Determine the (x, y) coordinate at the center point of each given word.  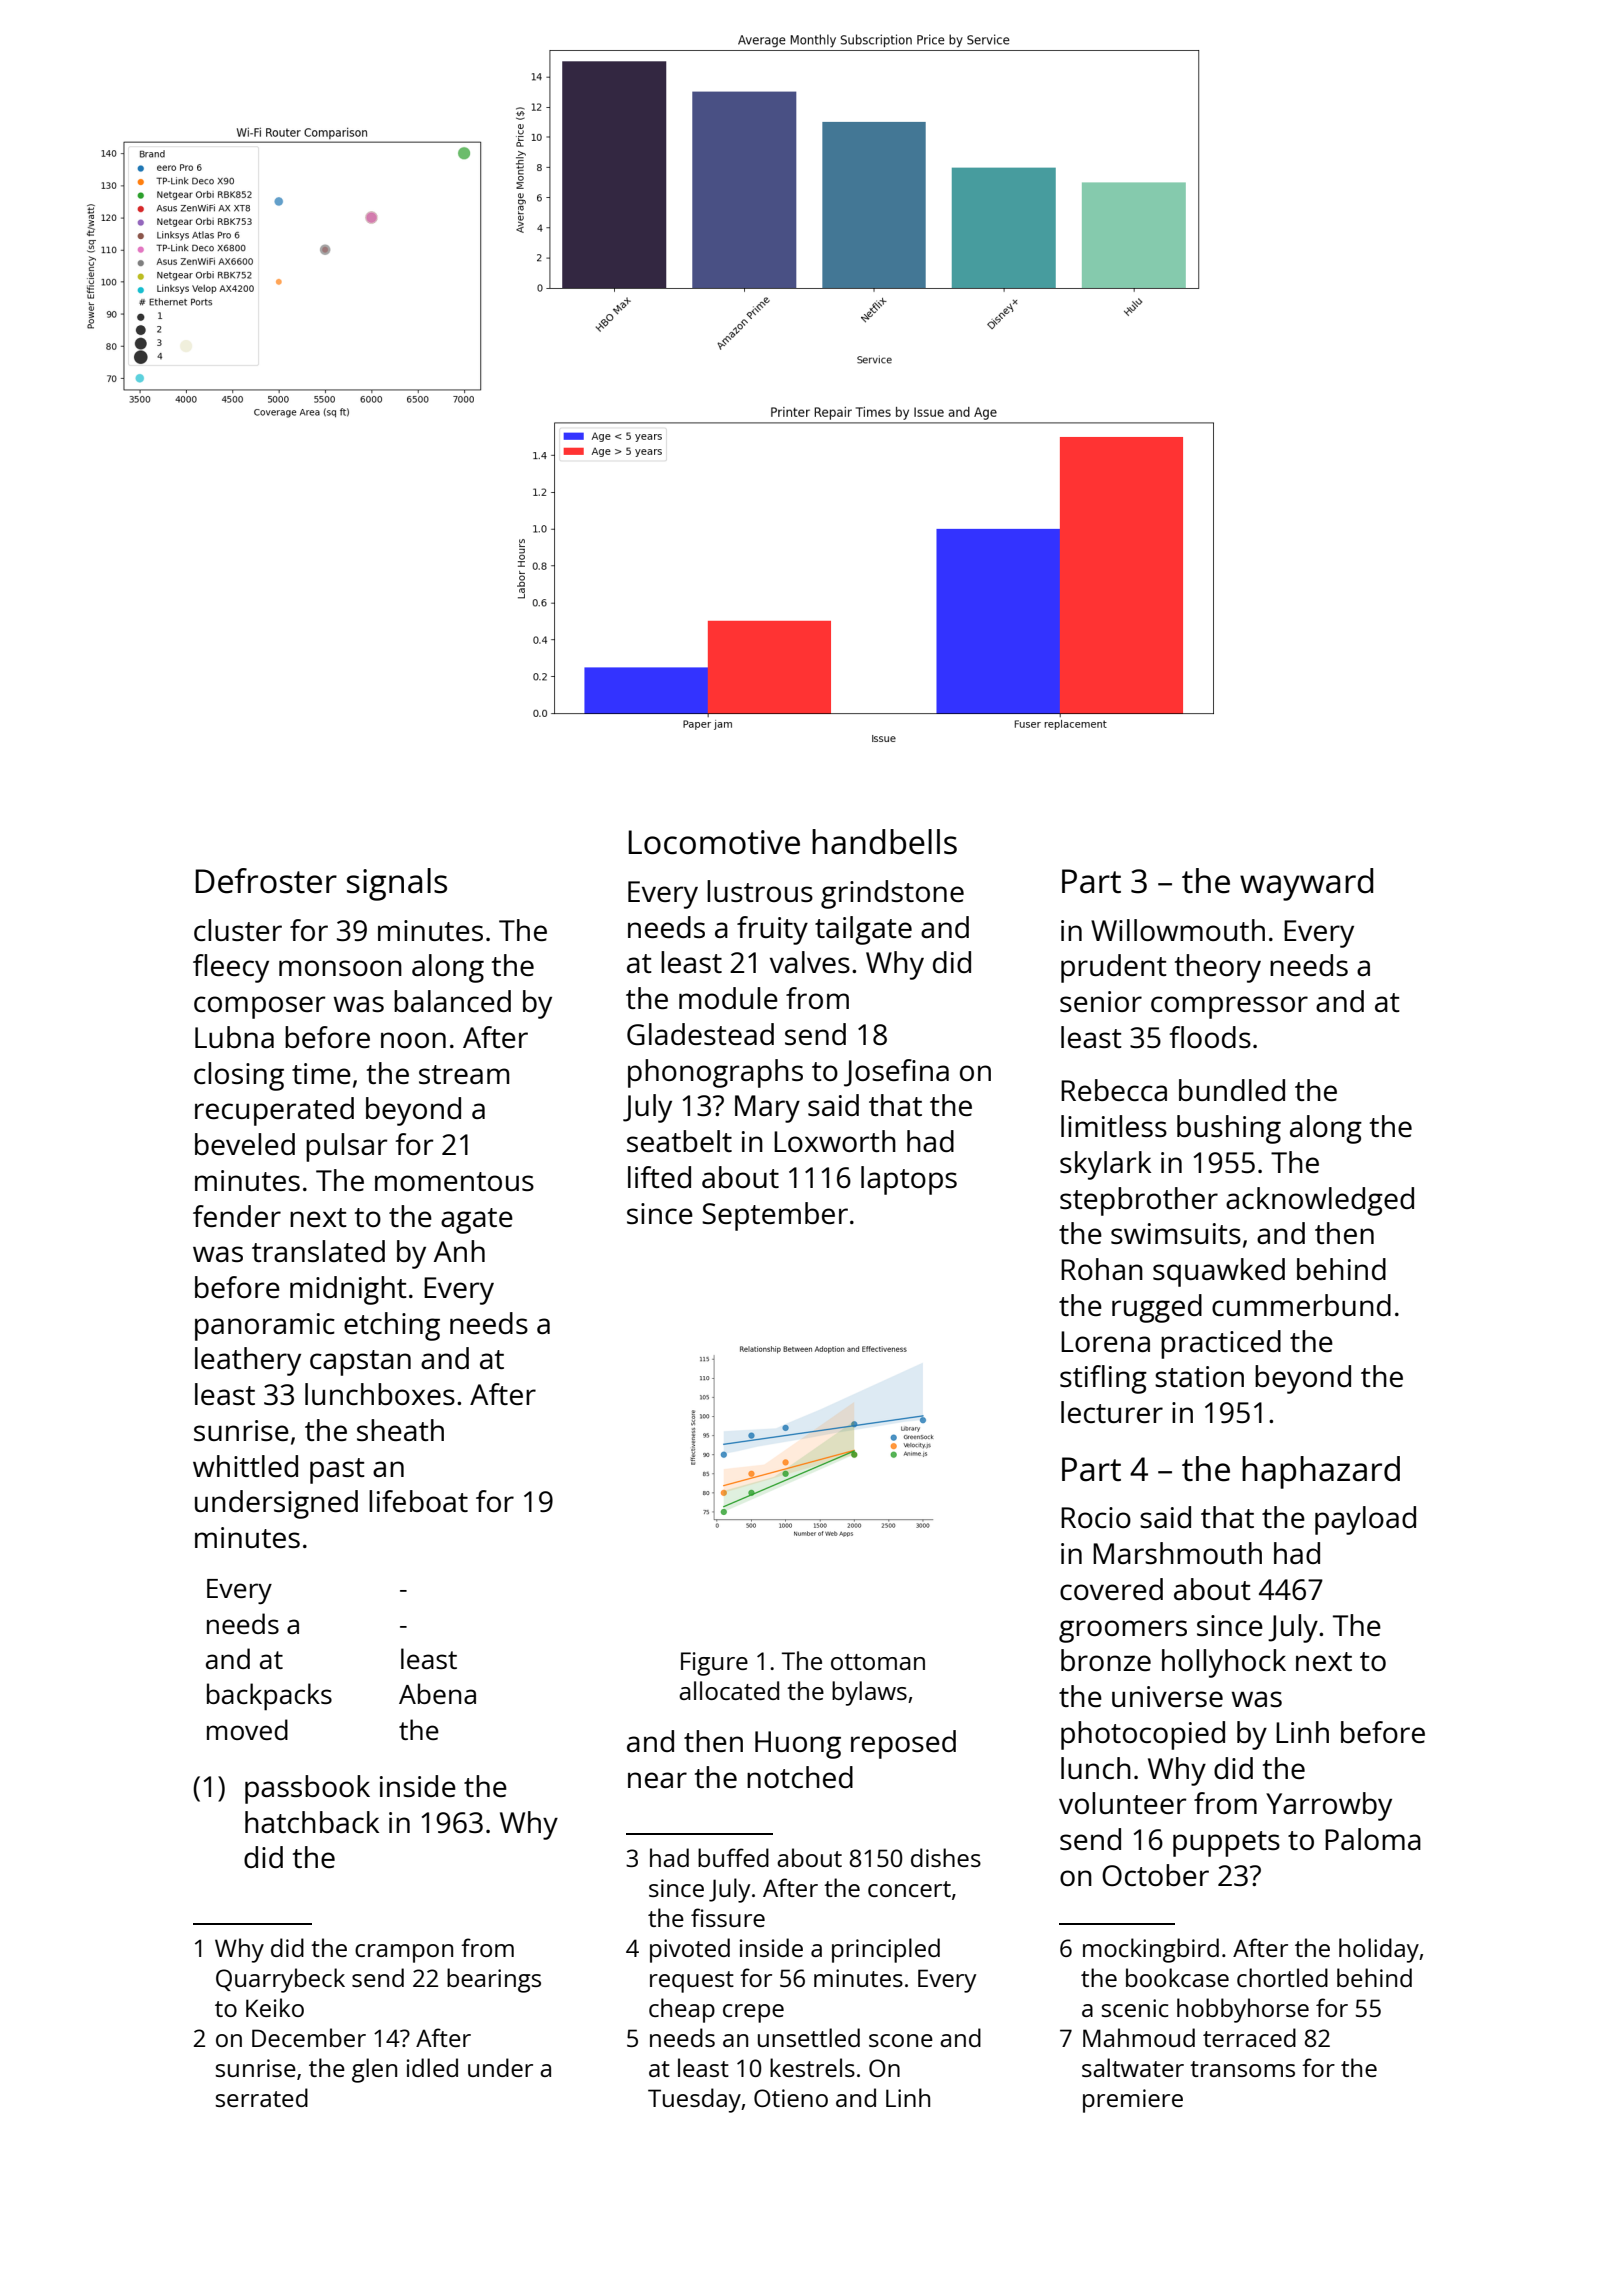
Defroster (266, 881)
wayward (1306, 884)
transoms (1242, 2069)
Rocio (1096, 1517)
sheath (400, 1430)
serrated (262, 2097)
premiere (1133, 2101)
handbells (884, 842)
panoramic (265, 1327)
